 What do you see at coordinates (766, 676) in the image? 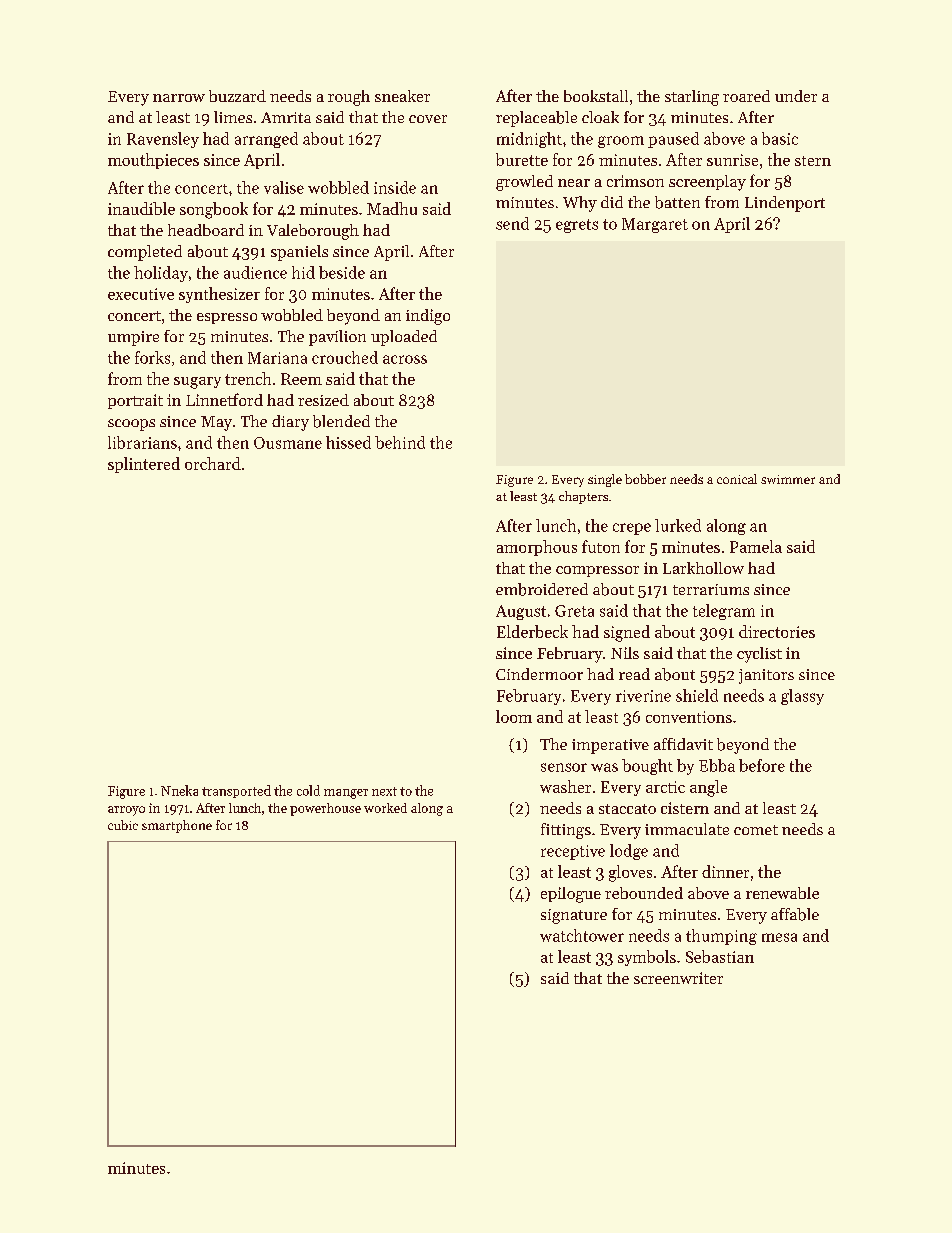
I see `janitors` at bounding box center [766, 676].
